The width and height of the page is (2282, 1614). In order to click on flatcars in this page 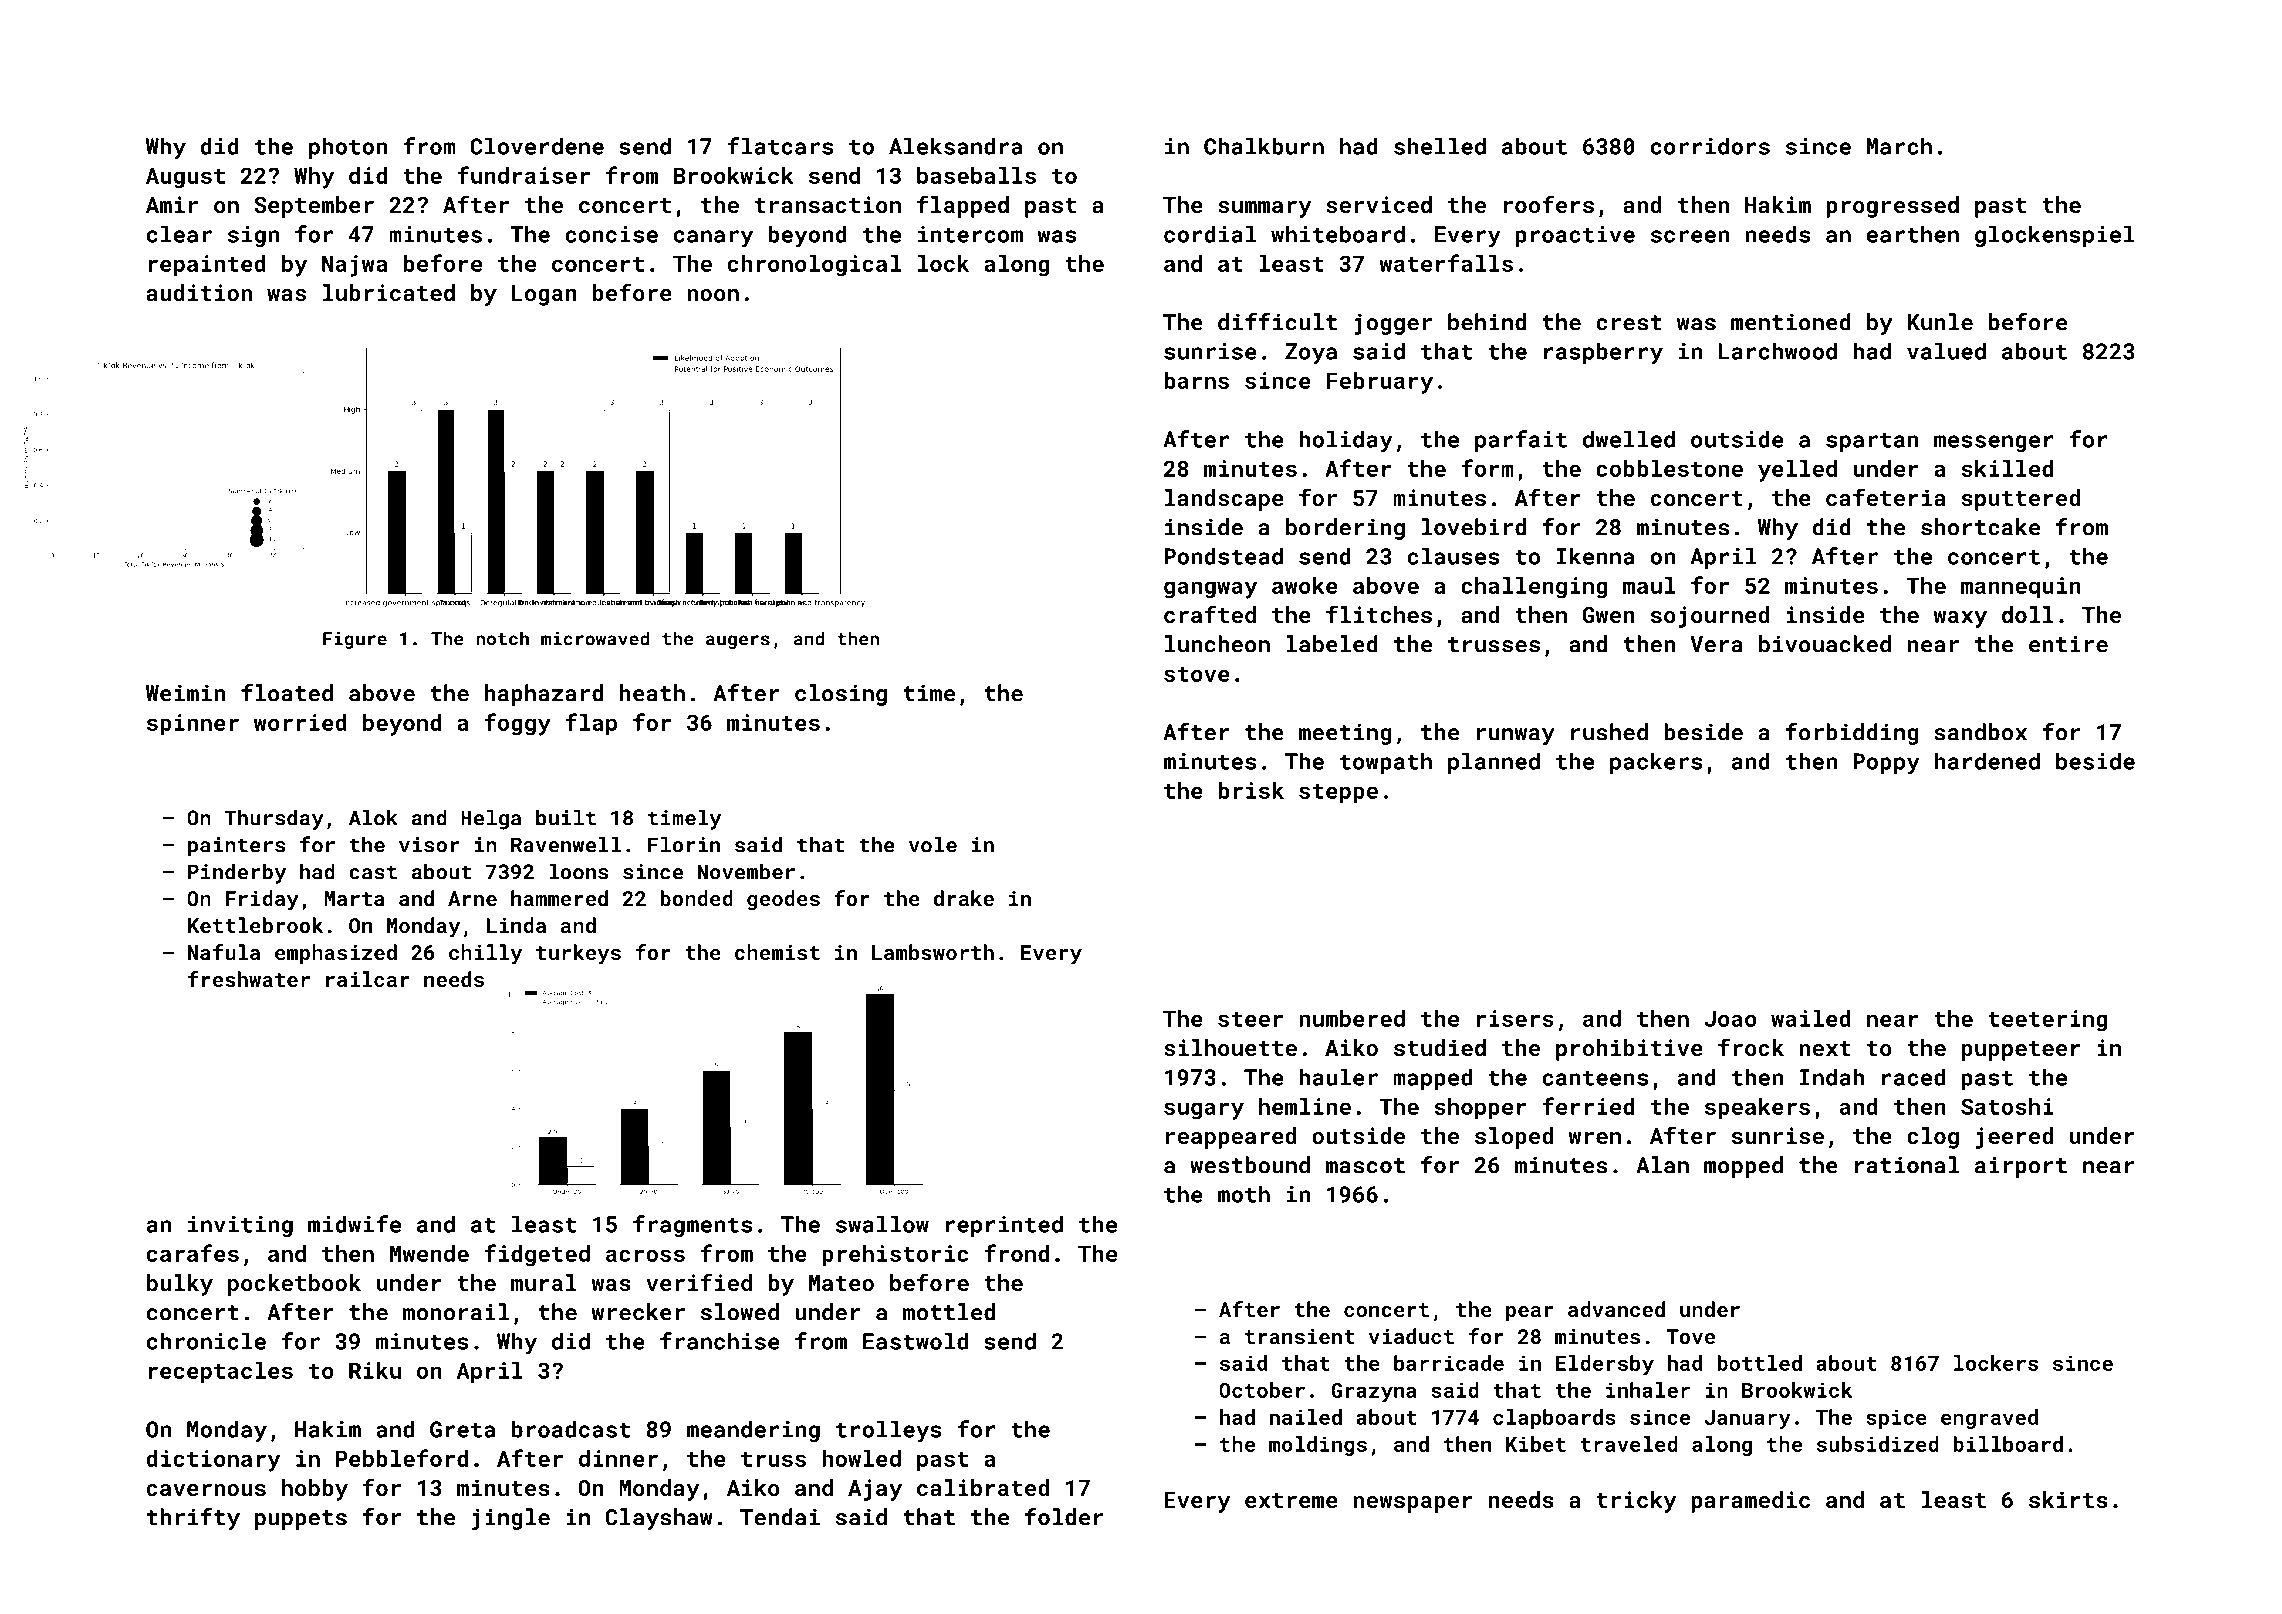, I will do `click(780, 146)`.
